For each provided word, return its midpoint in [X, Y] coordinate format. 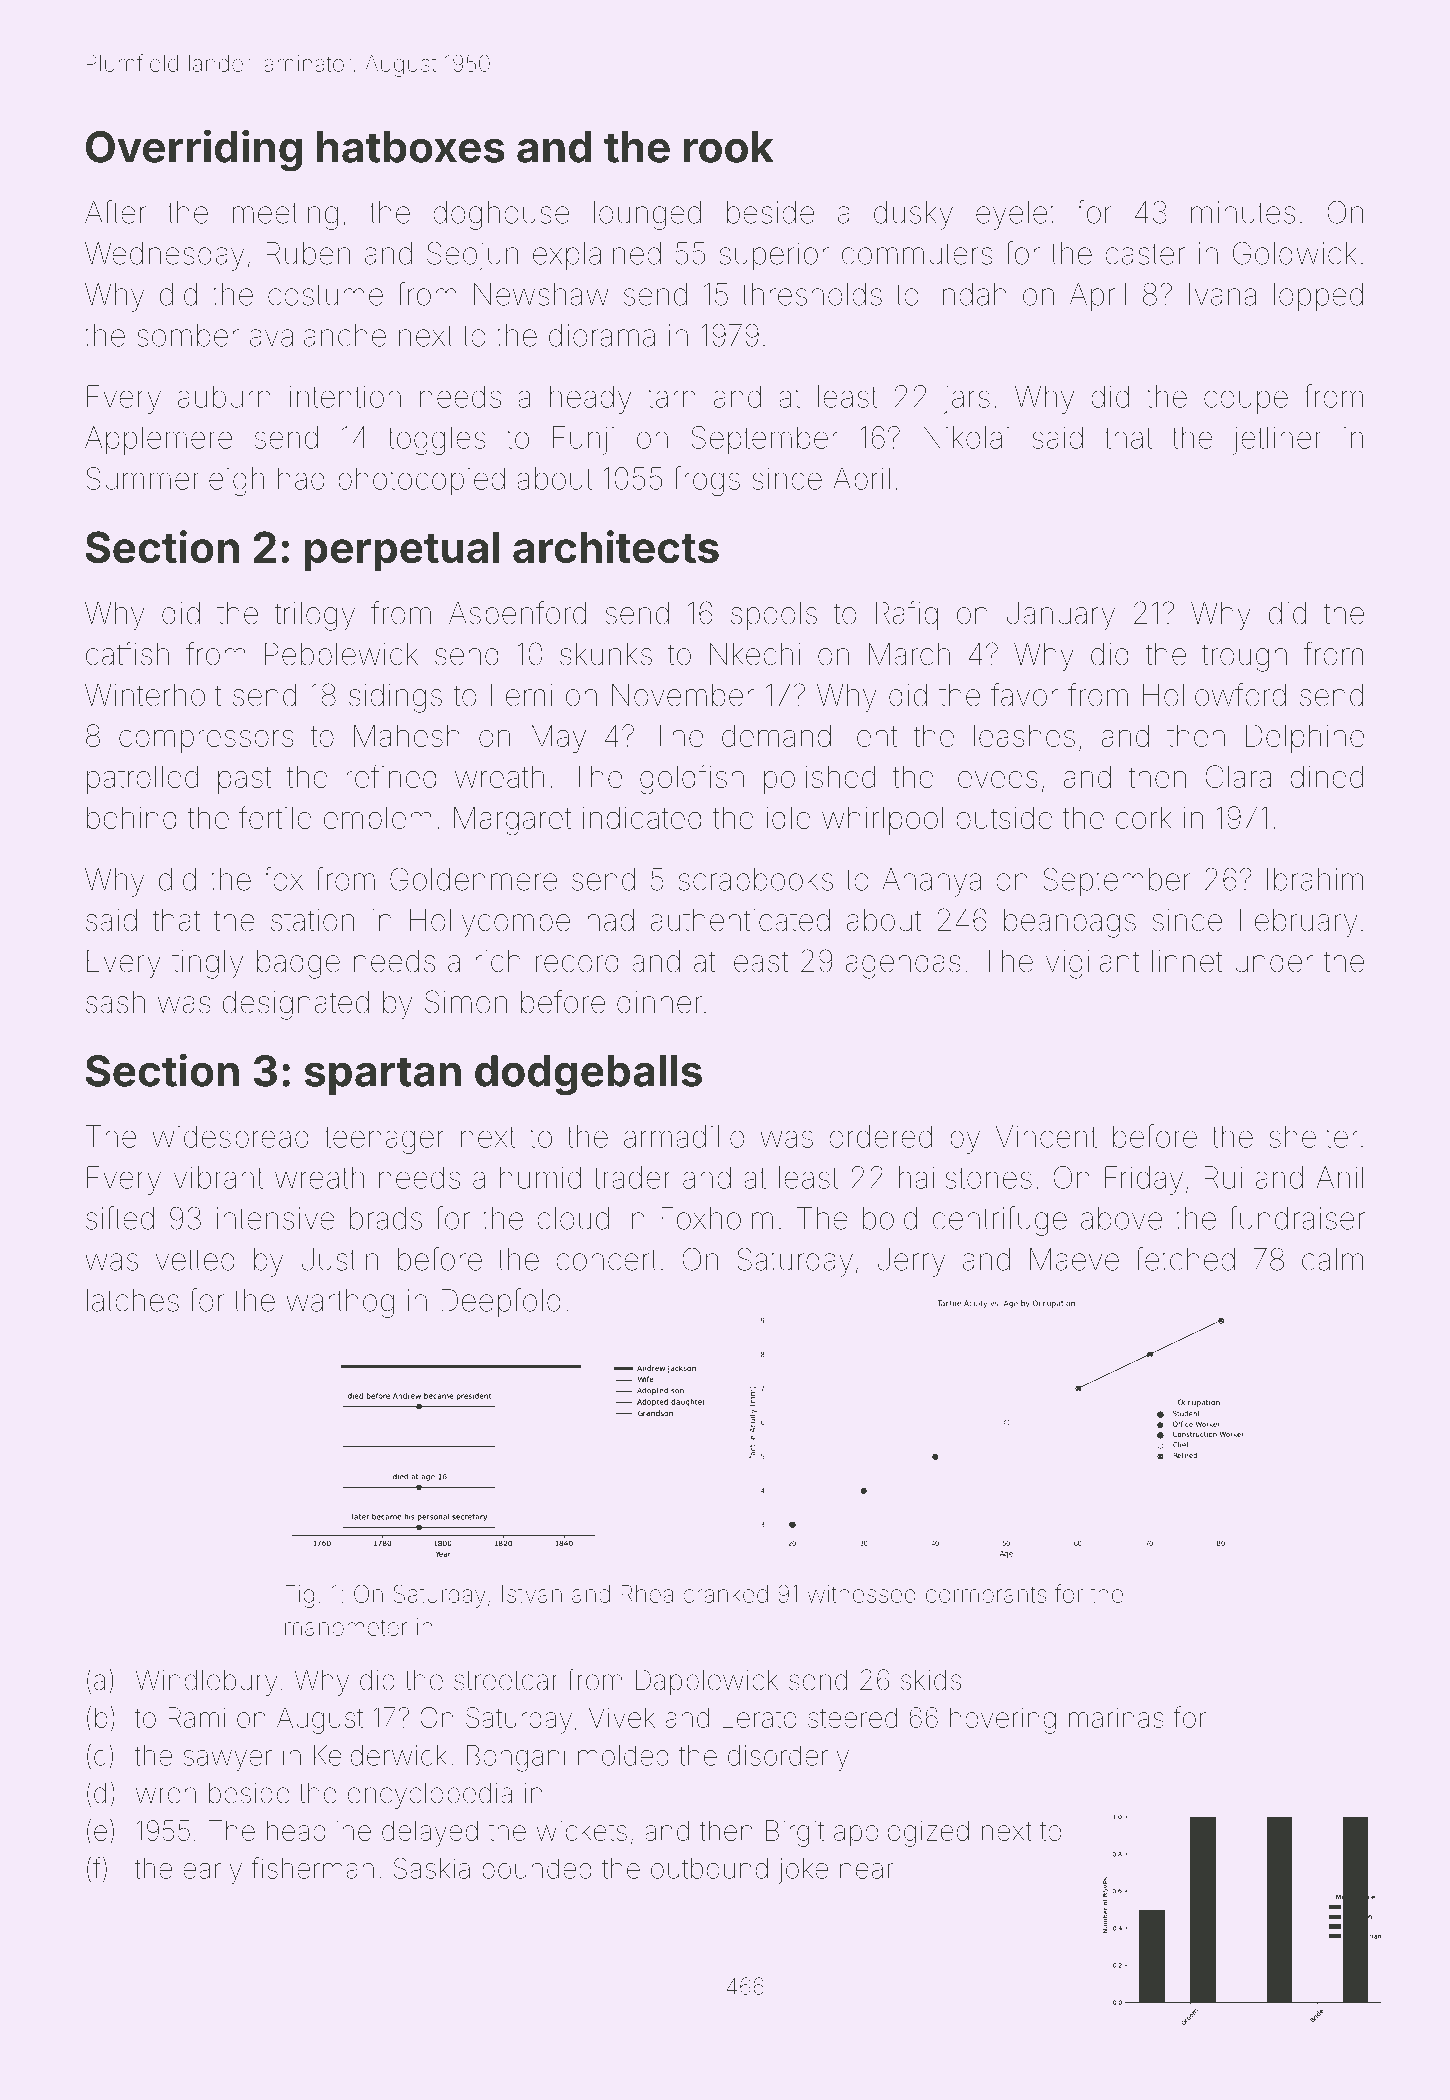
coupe [1246, 402]
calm [1332, 1259]
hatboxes [411, 147]
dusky [913, 215]
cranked [726, 1594]
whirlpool [882, 820]
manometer [346, 1627]
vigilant [1092, 964]
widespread [230, 1139]
